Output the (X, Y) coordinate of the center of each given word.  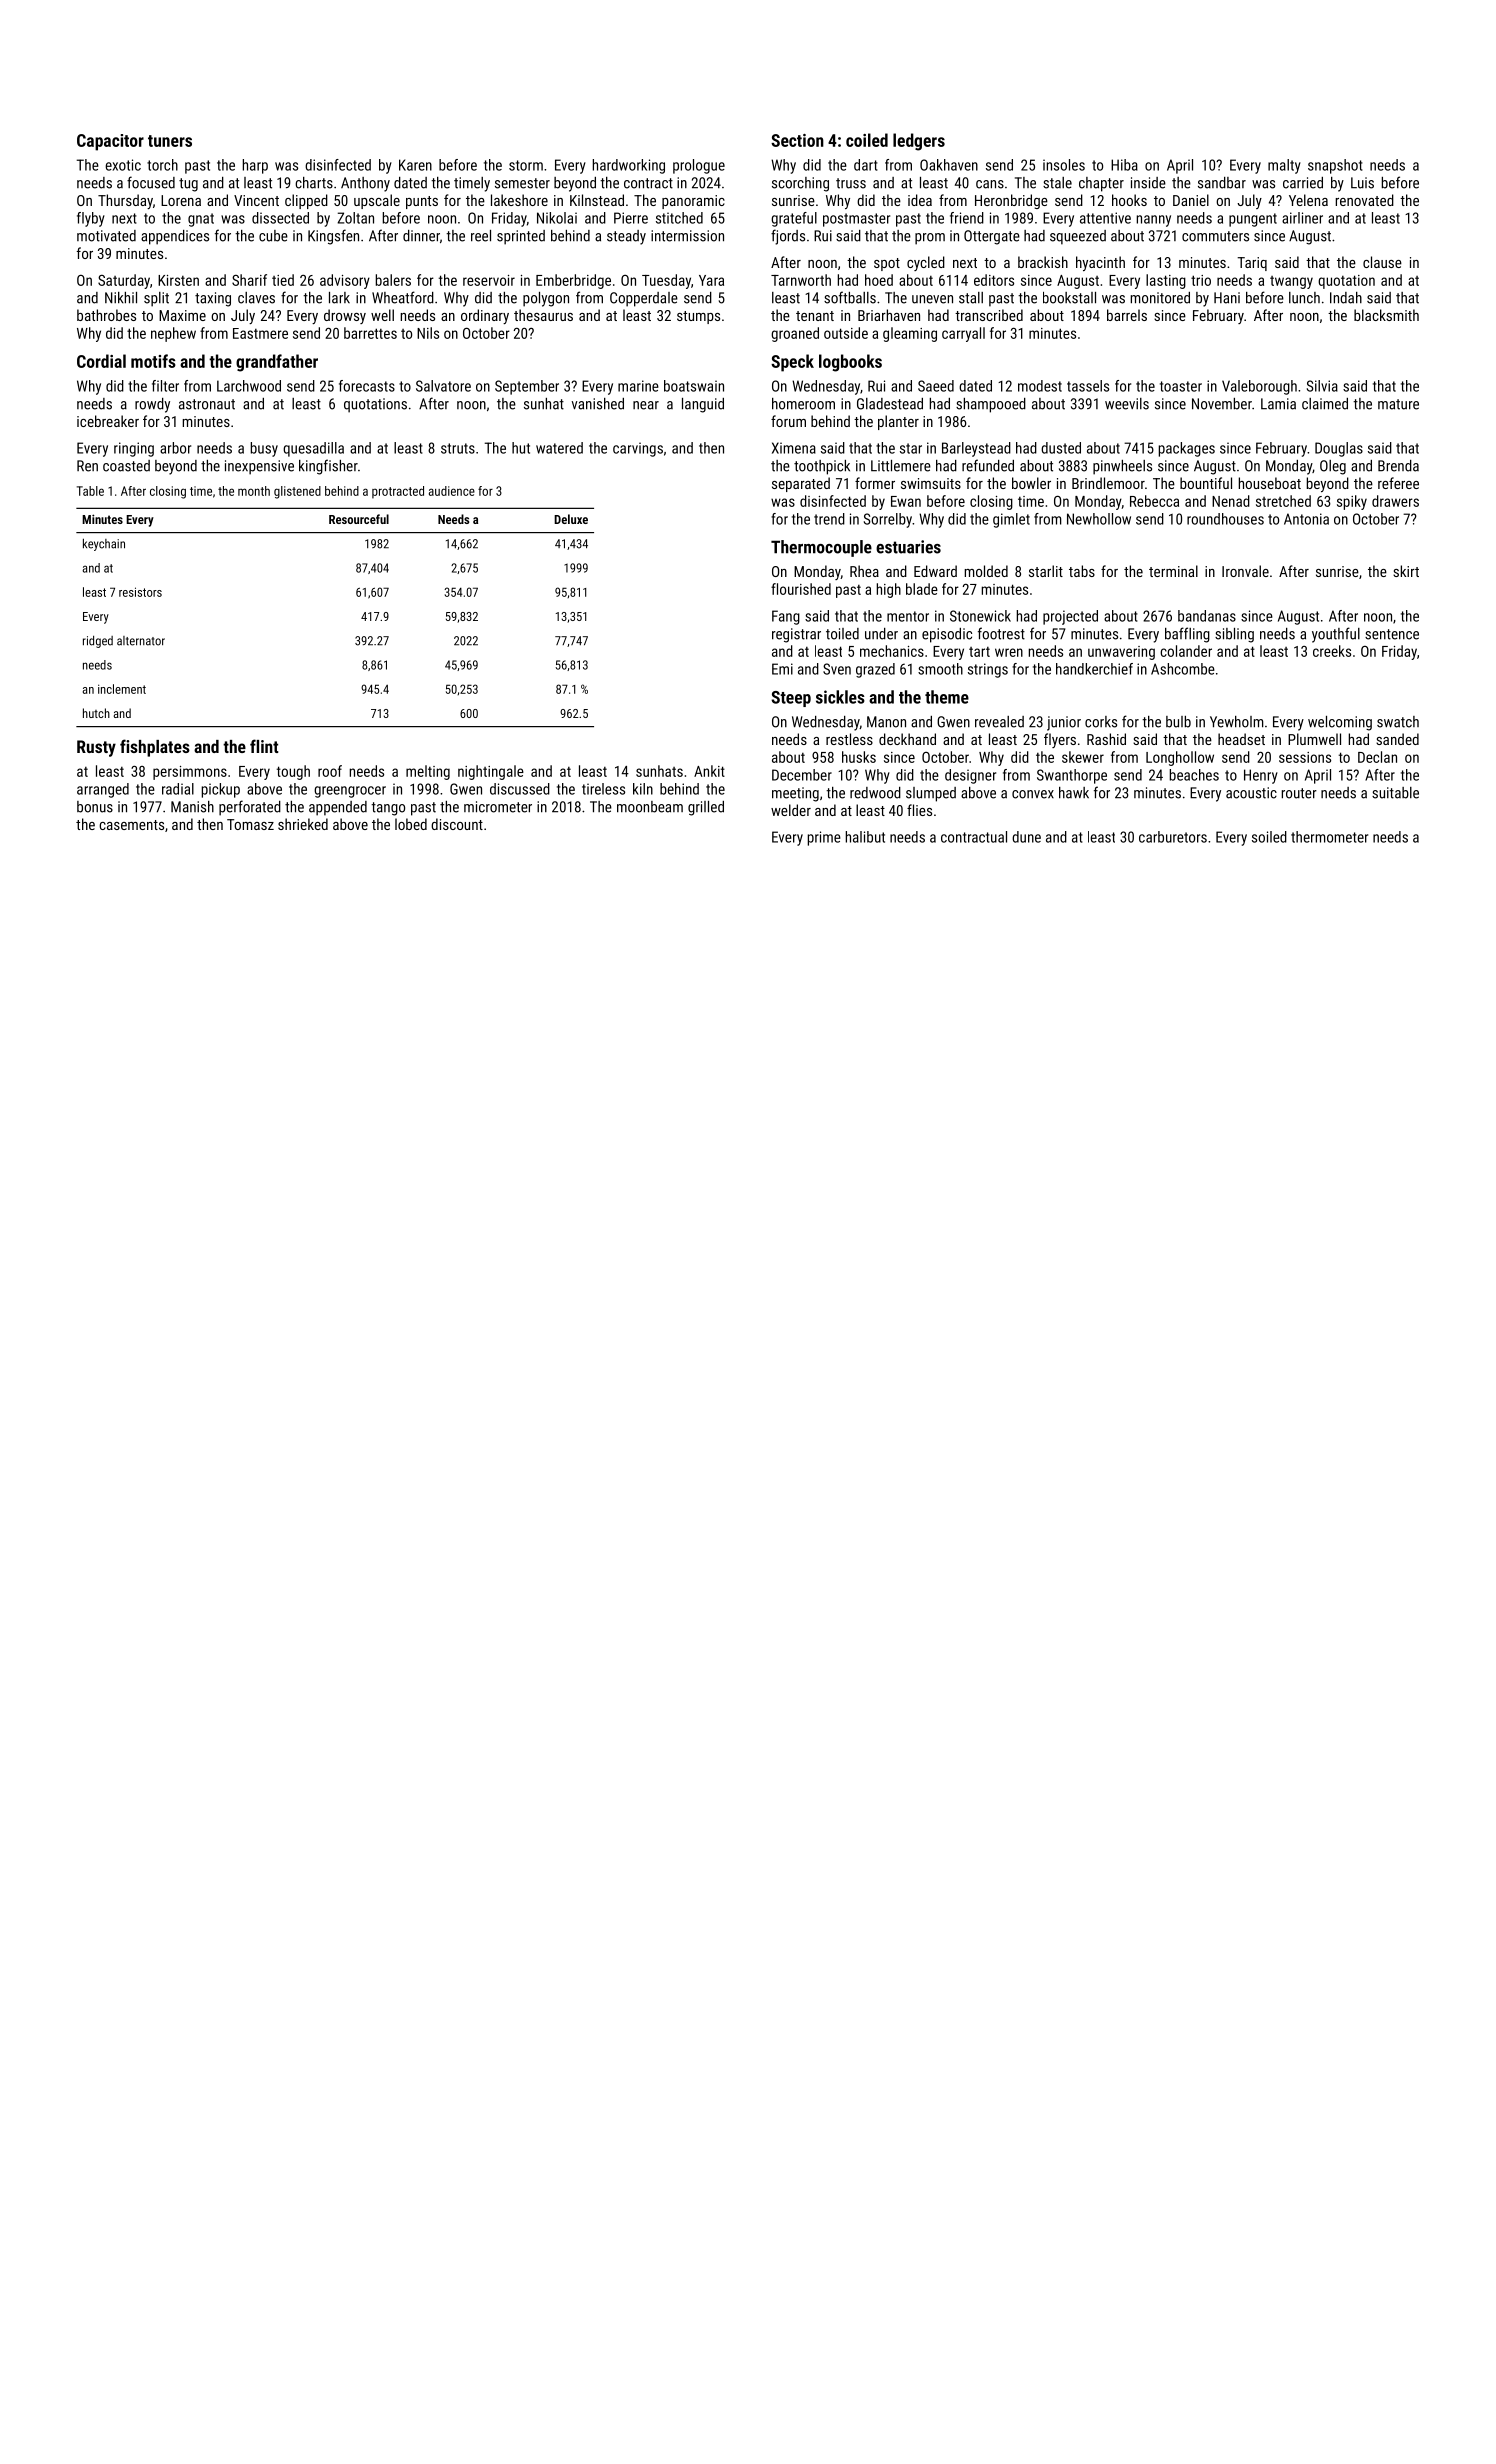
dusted (1061, 448)
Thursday (125, 201)
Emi (782, 669)
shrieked (303, 824)
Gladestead (890, 404)
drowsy (345, 316)
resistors (140, 592)
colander (1186, 651)
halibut (865, 837)
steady (626, 237)
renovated (1364, 200)
